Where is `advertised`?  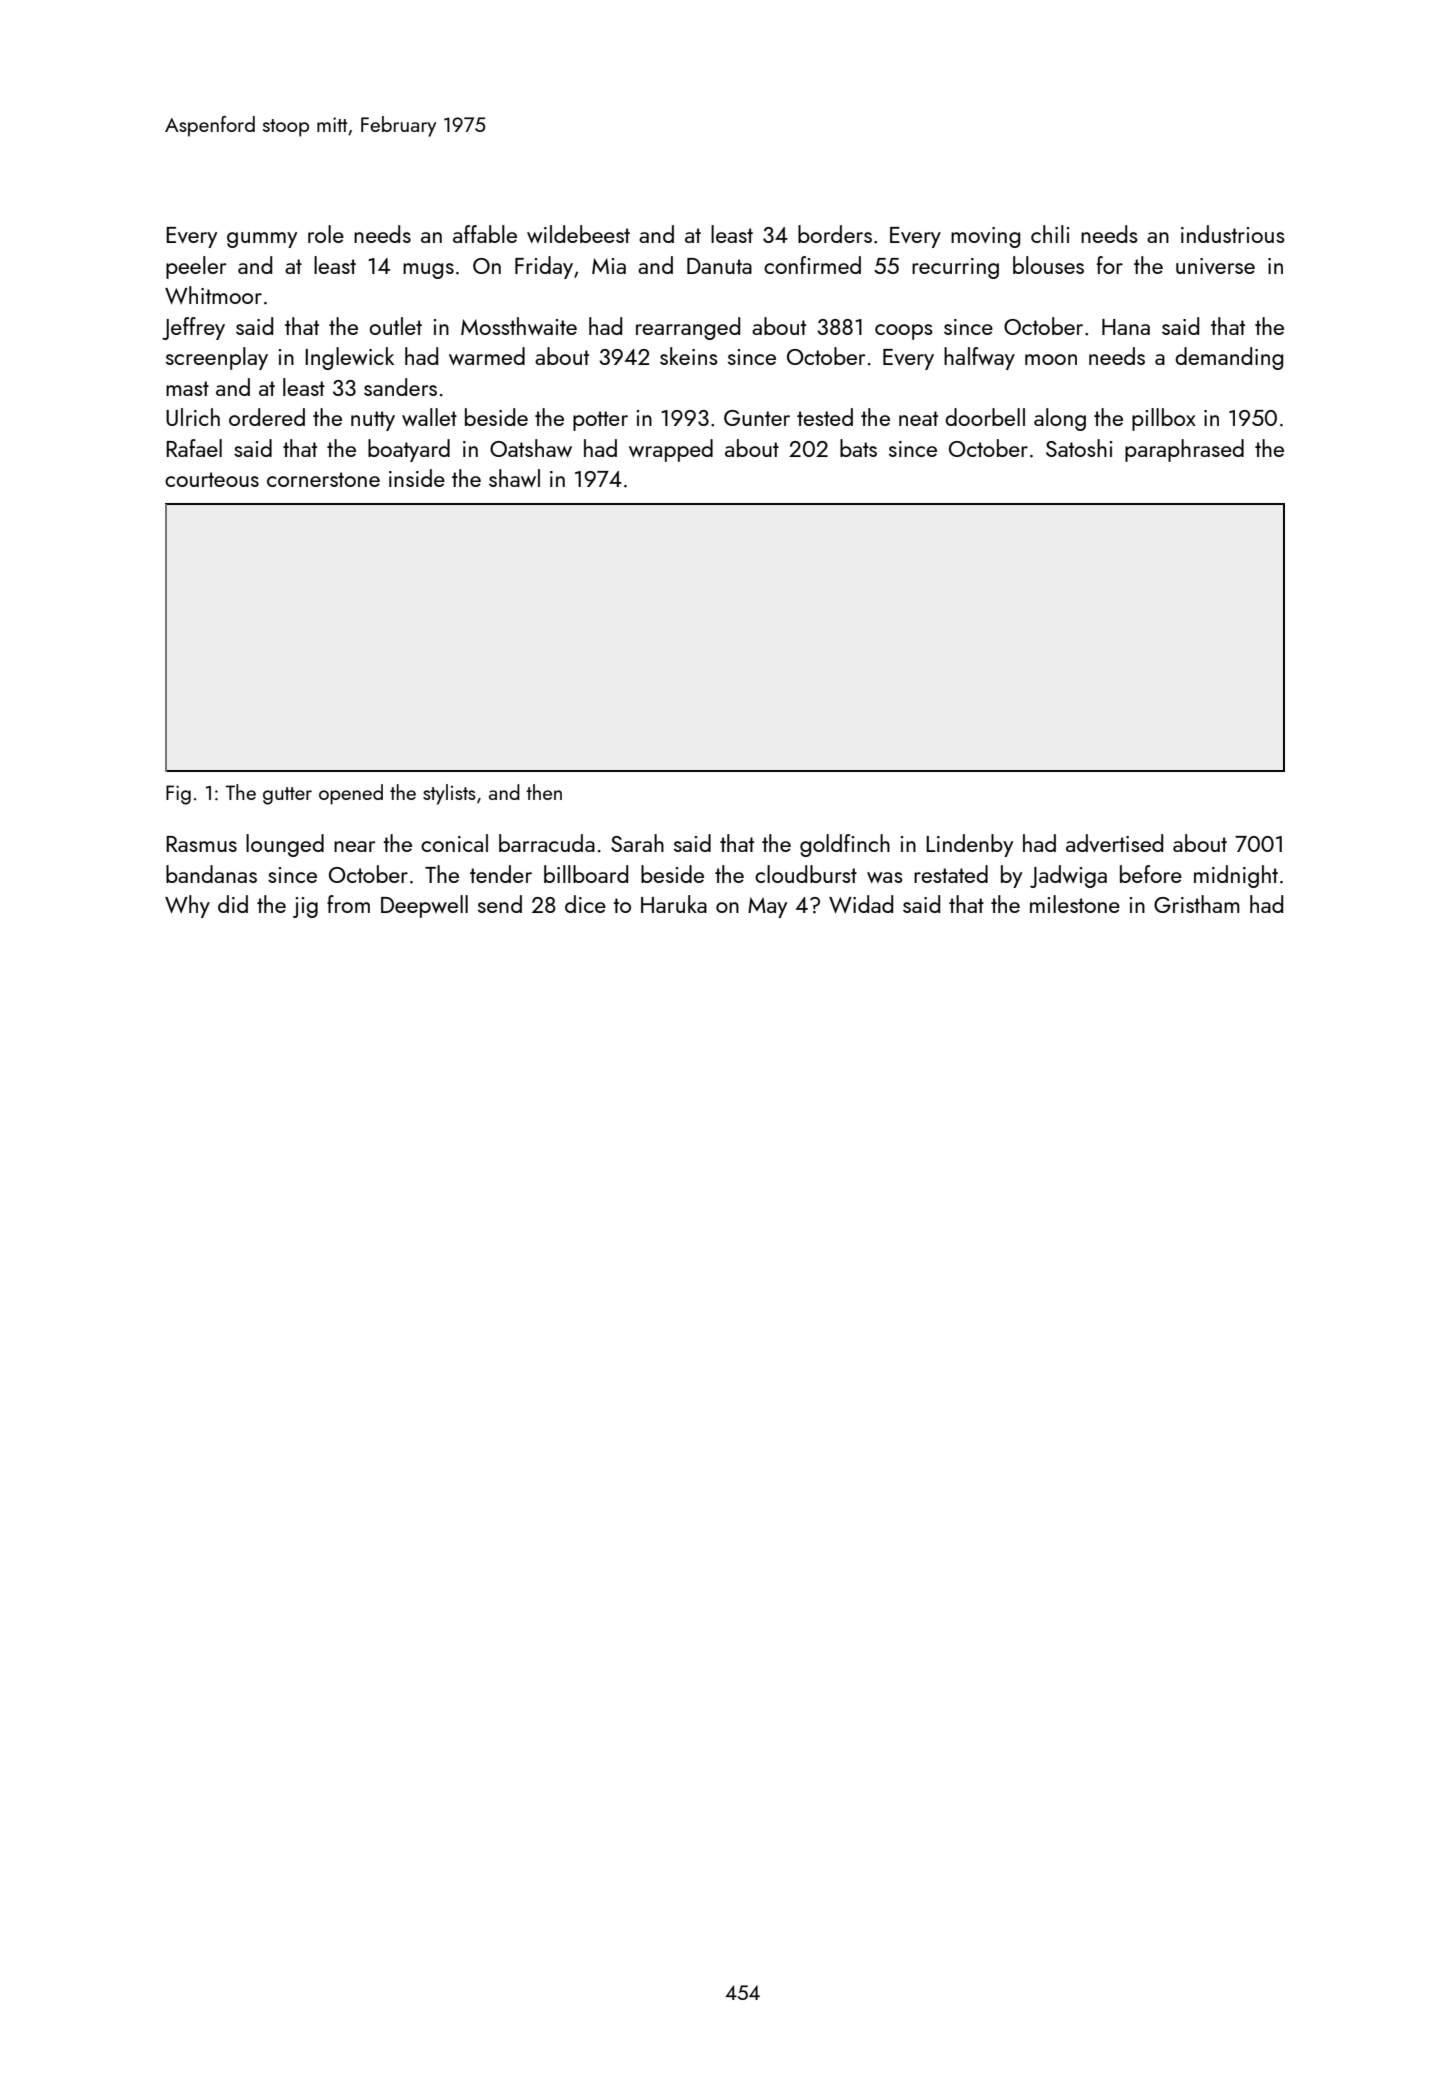
advertised is located at coordinates (1114, 843).
